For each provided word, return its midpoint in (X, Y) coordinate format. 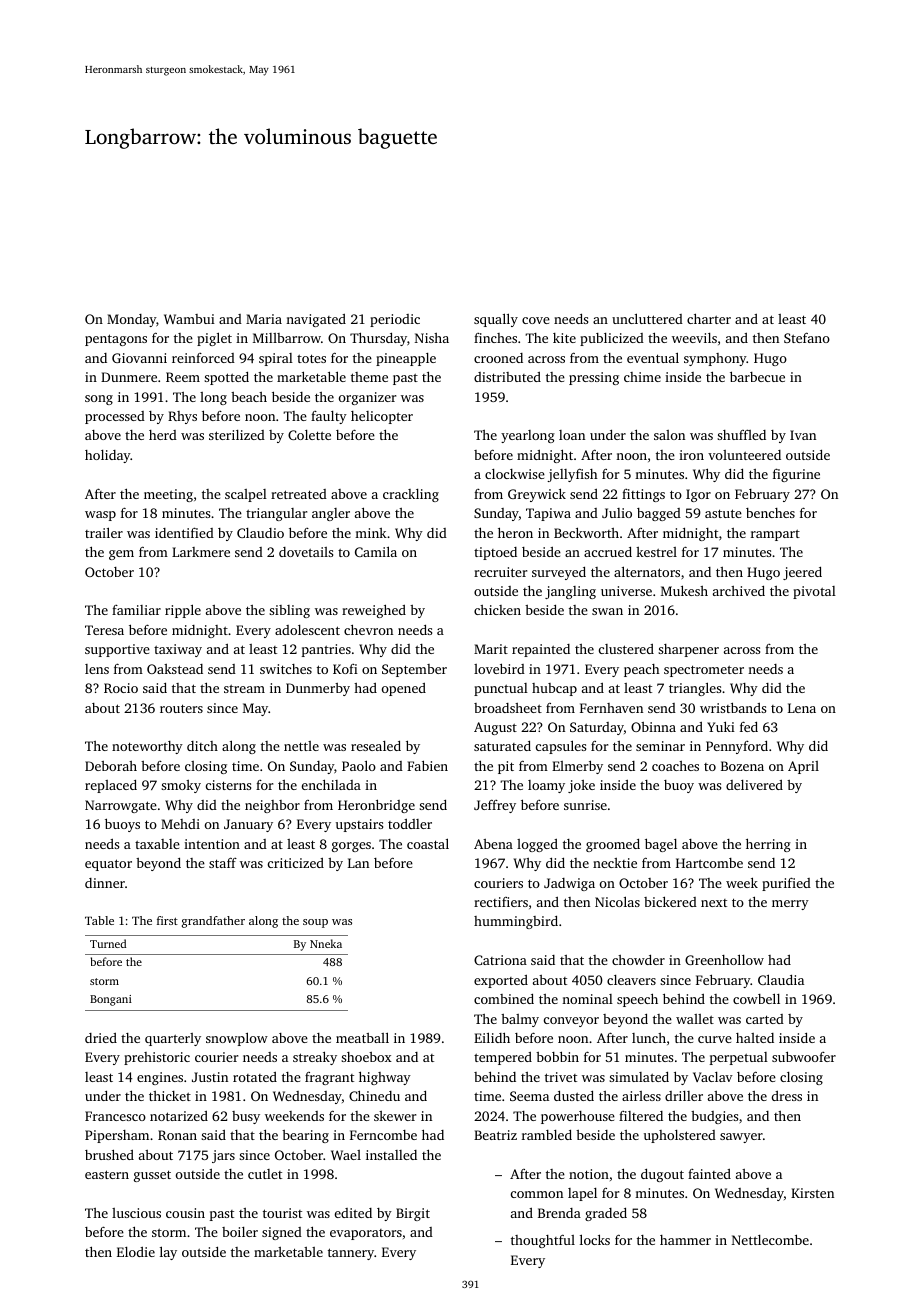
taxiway (178, 650)
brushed (109, 1154)
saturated (502, 746)
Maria (264, 319)
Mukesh (684, 590)
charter (709, 318)
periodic (395, 320)
